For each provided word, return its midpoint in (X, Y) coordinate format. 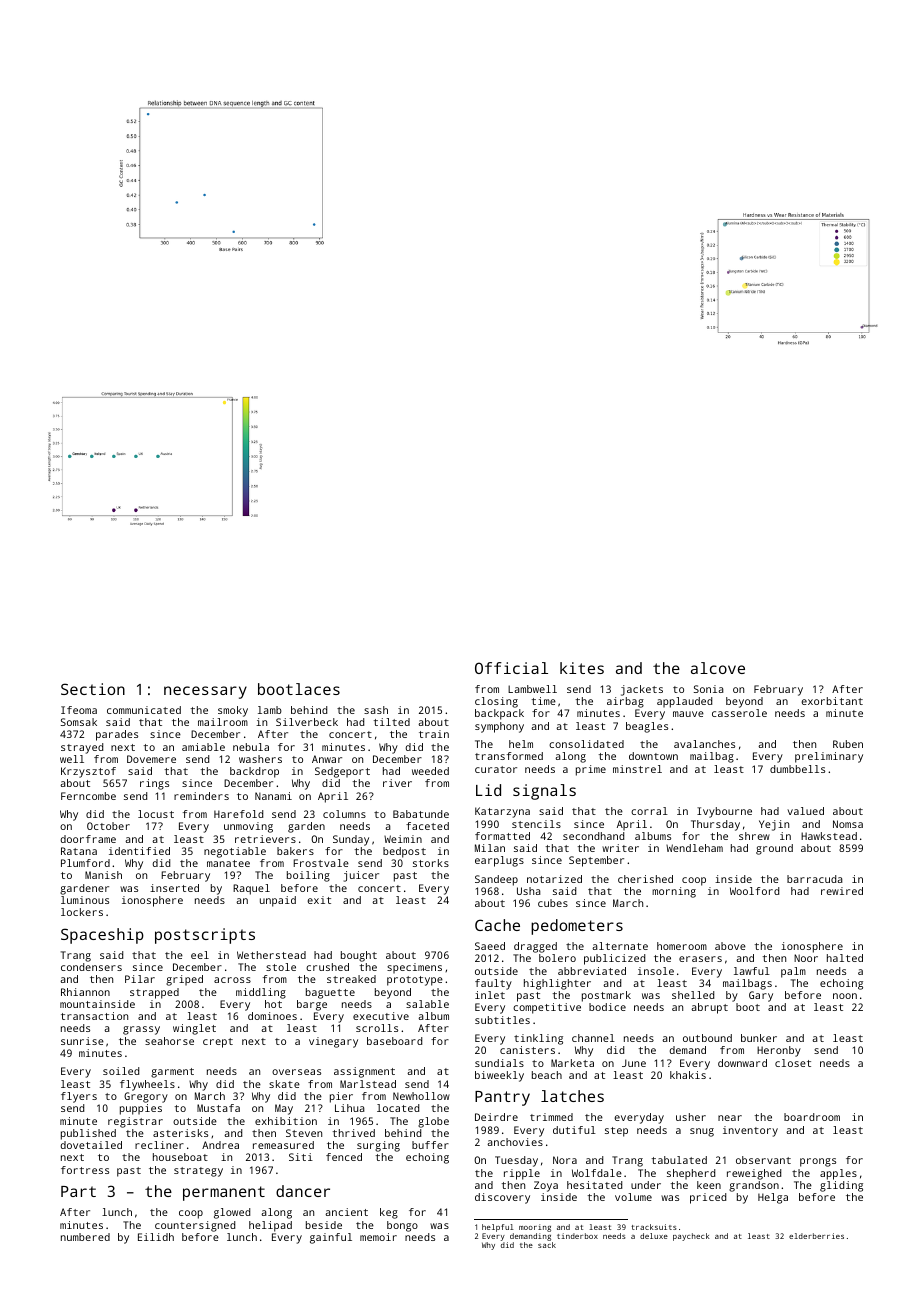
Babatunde (421, 814)
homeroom (682, 946)
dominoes (272, 1016)
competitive (547, 1008)
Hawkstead (829, 836)
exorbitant (832, 701)
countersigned (195, 1226)
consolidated (586, 744)
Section (93, 689)
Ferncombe (88, 796)
